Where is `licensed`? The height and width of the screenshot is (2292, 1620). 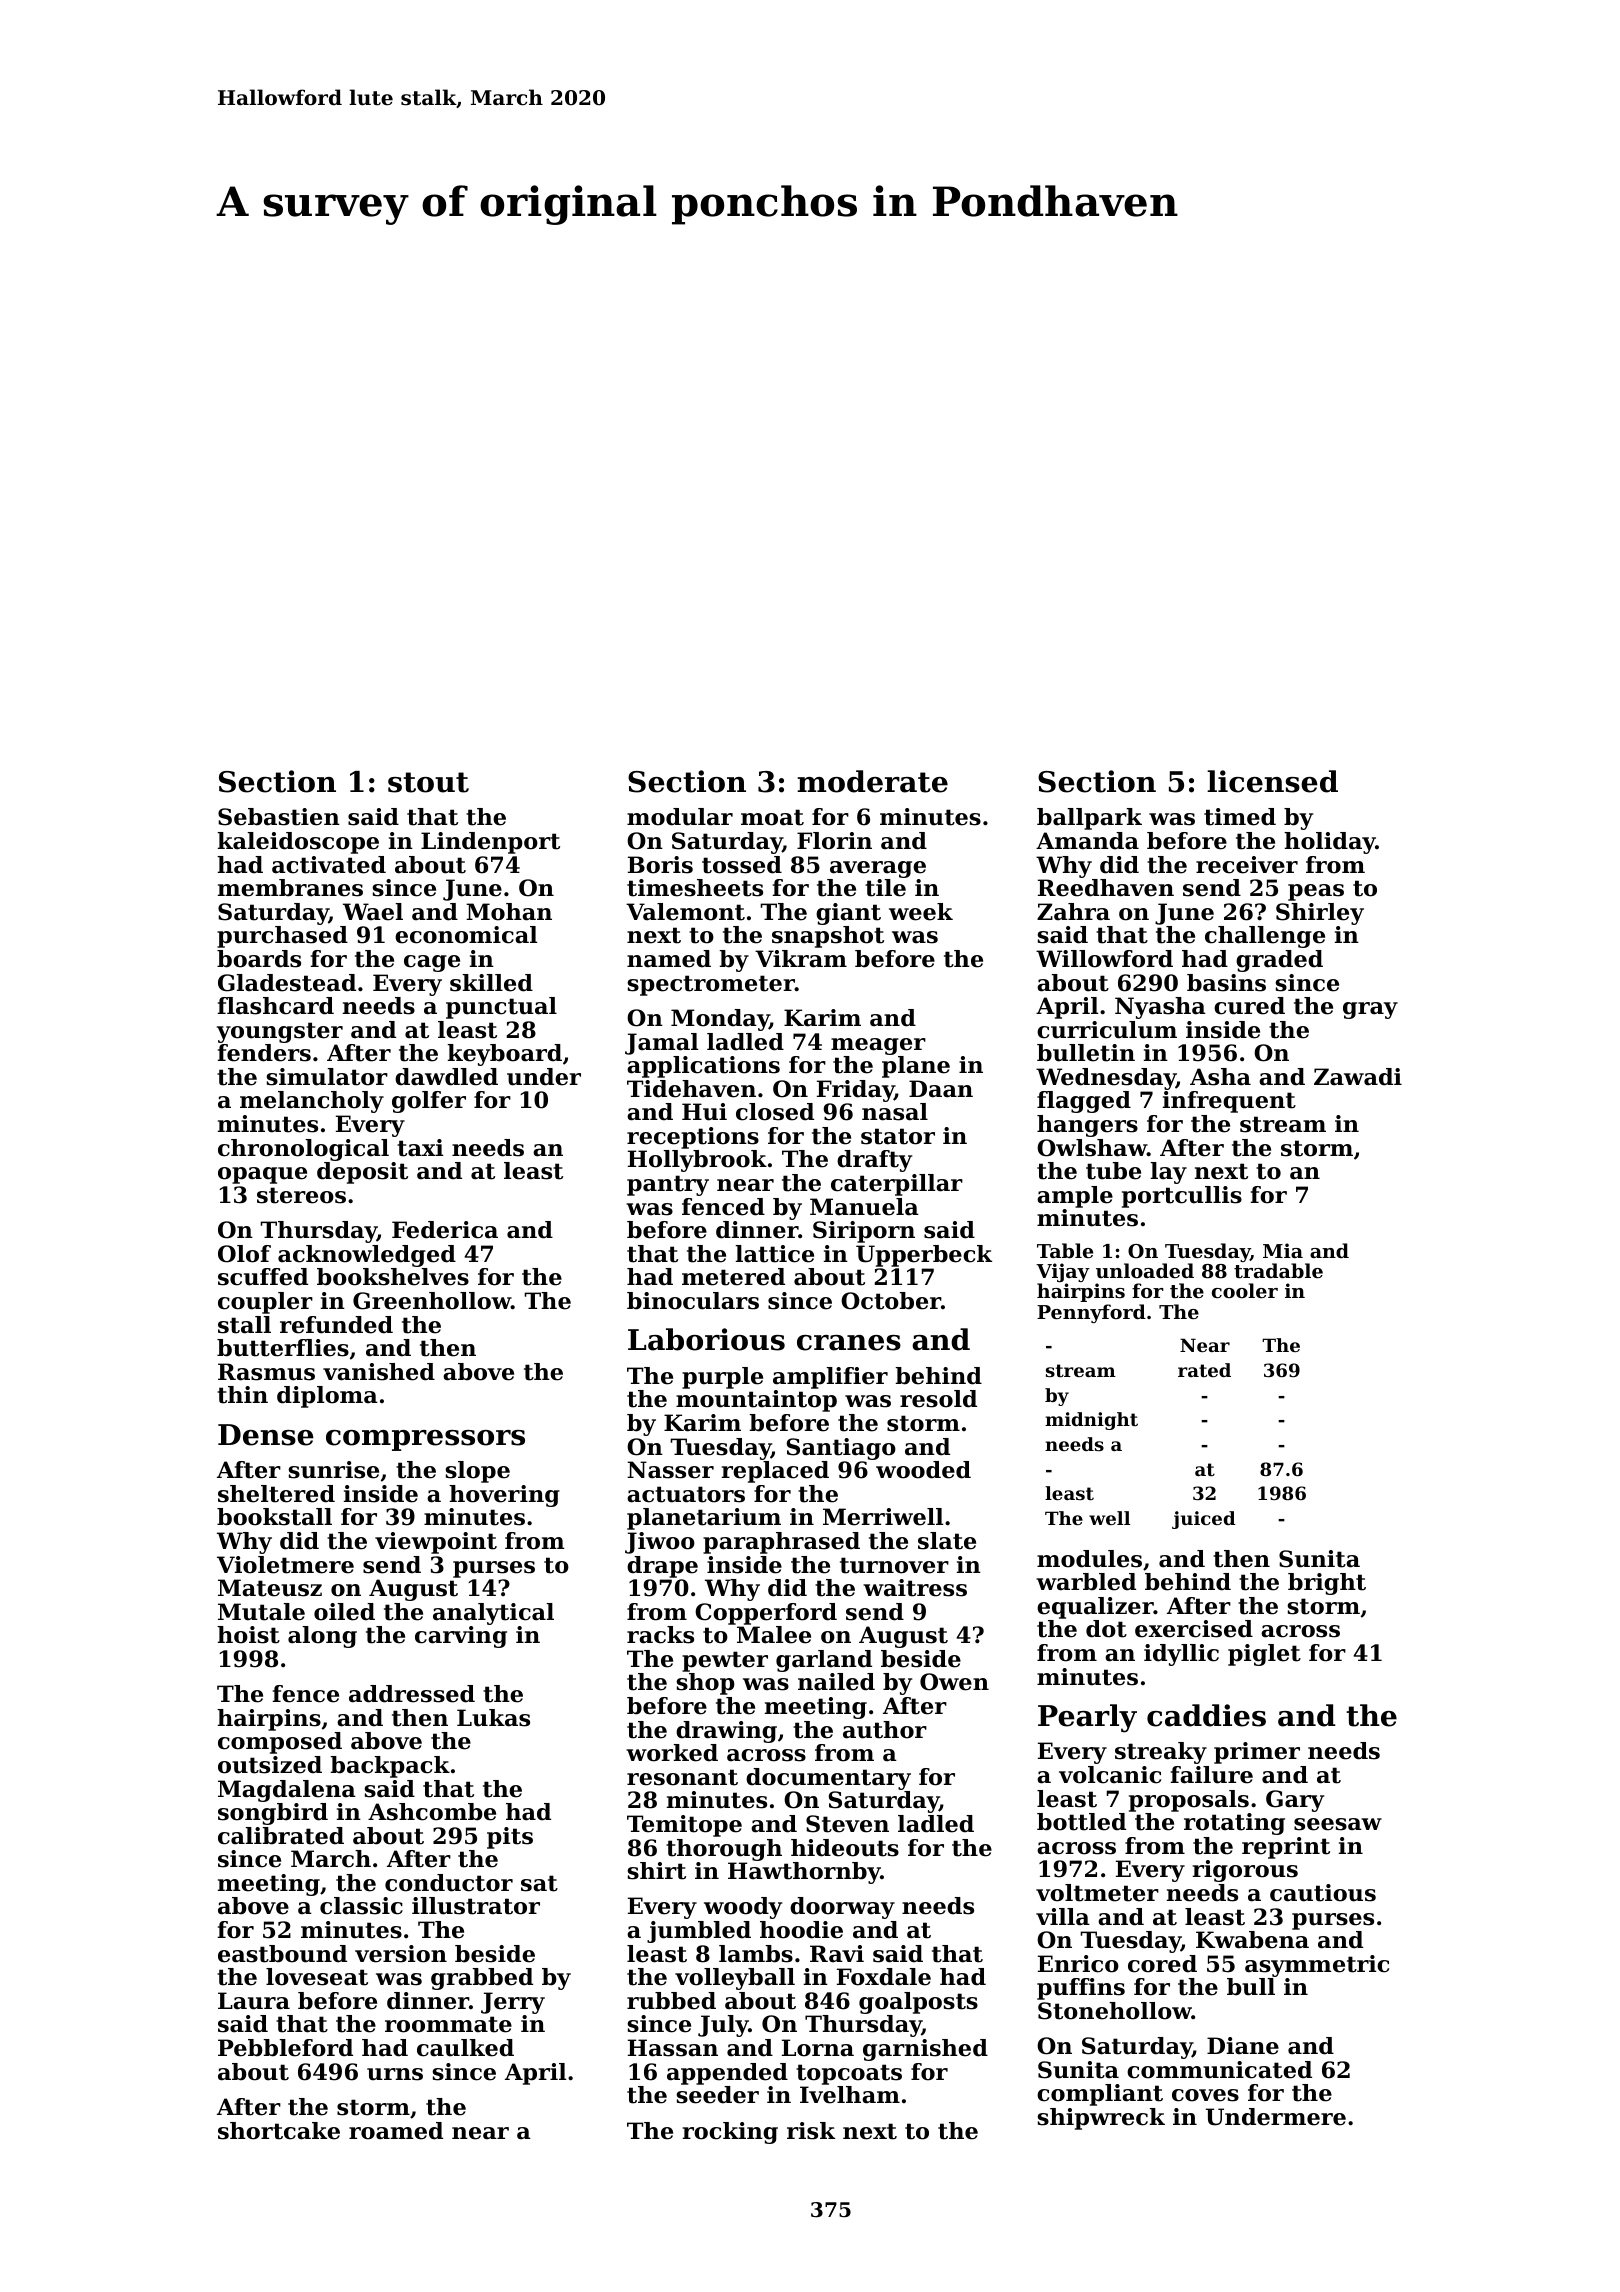 licensed is located at coordinates (1272, 781).
